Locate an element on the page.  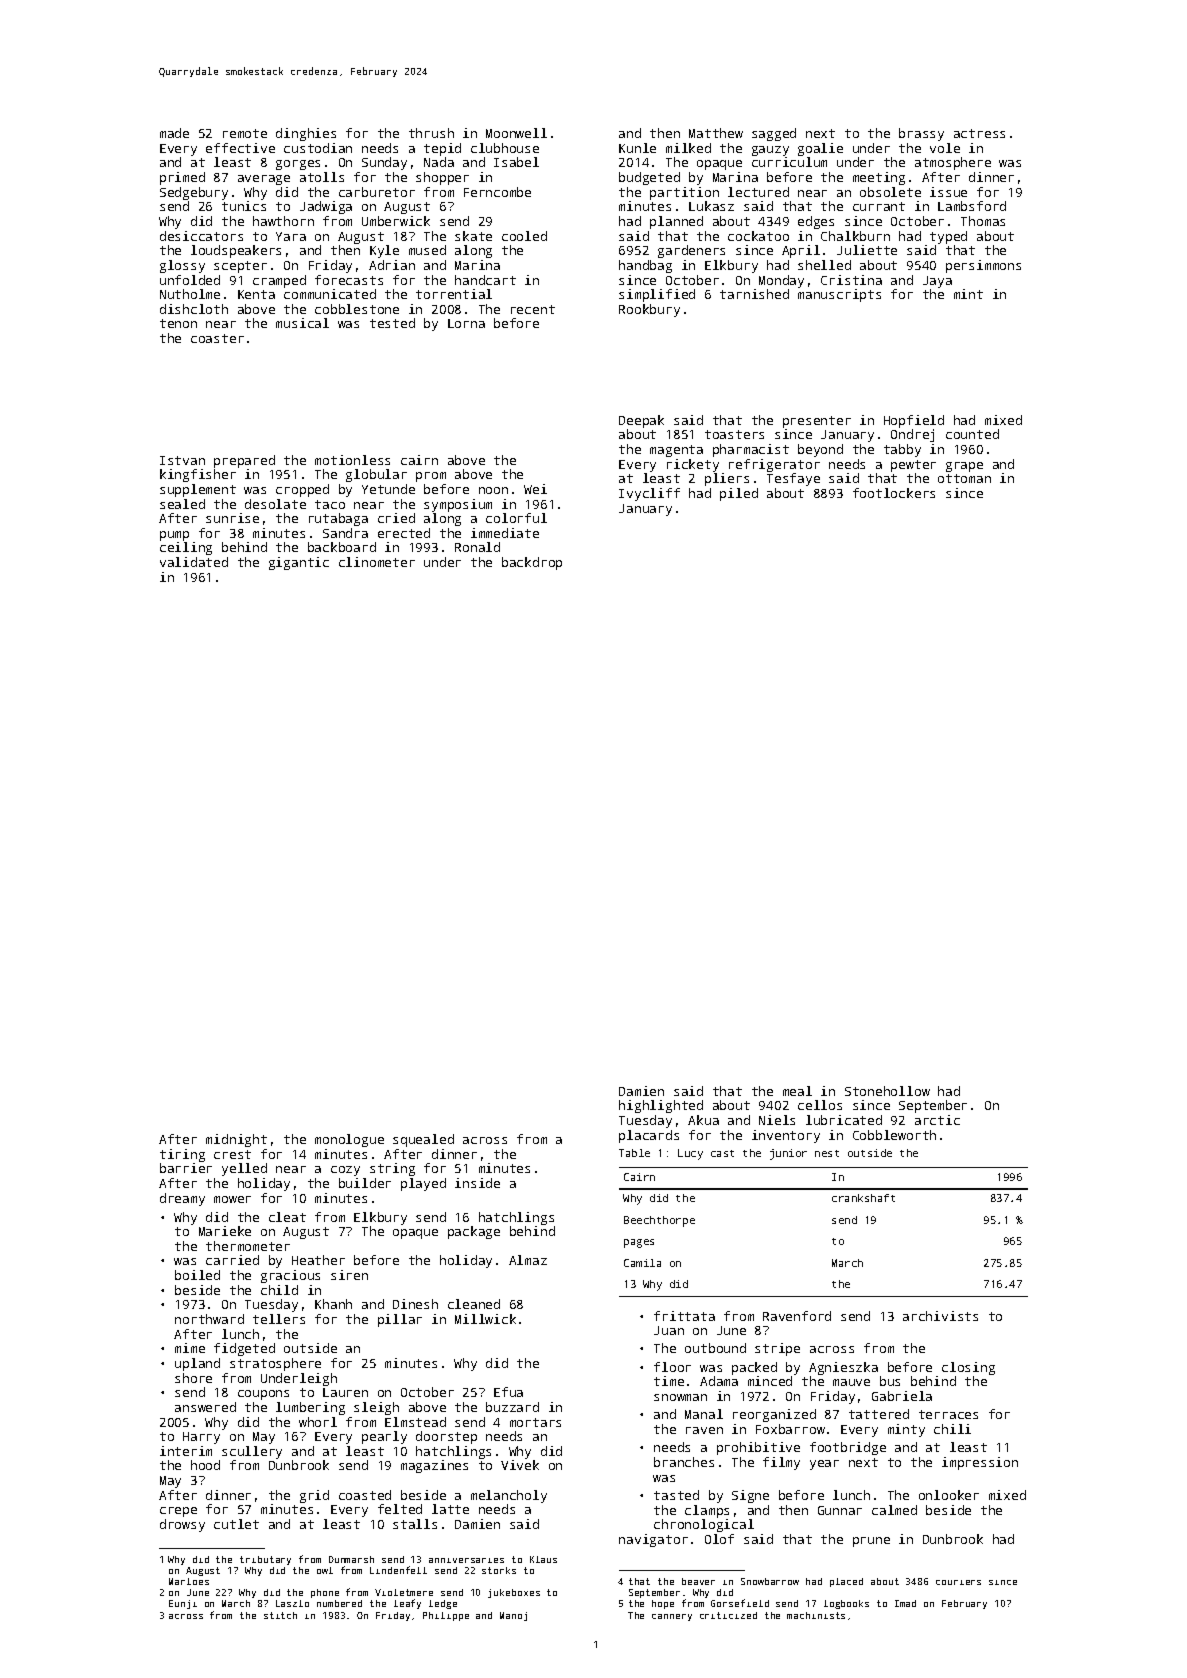
dreamy is located at coordinates (182, 1199).
